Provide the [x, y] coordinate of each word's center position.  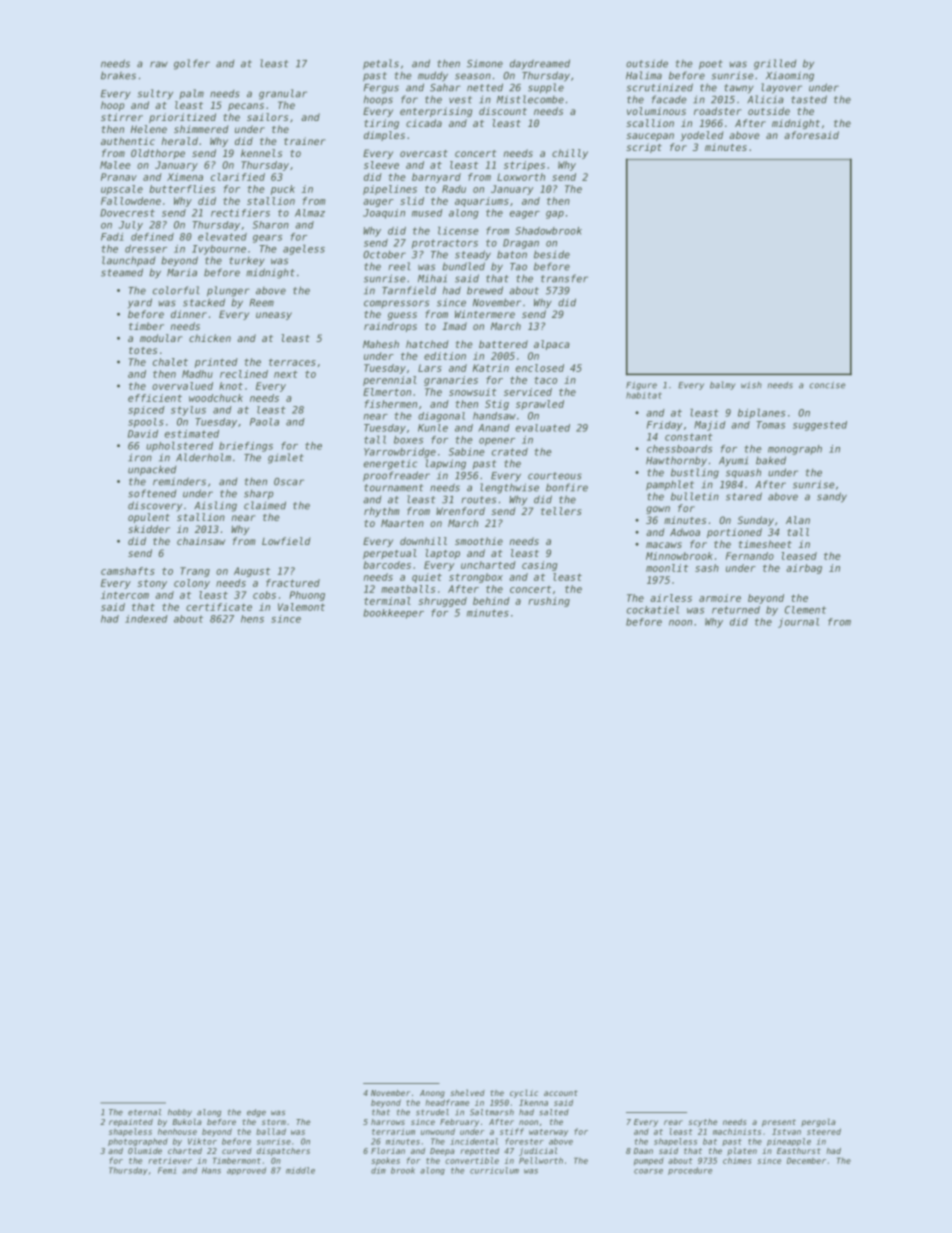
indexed [146, 619]
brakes [118, 75]
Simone [485, 63]
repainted [131, 1123]
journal [798, 623]
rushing [549, 602]
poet [711, 65]
